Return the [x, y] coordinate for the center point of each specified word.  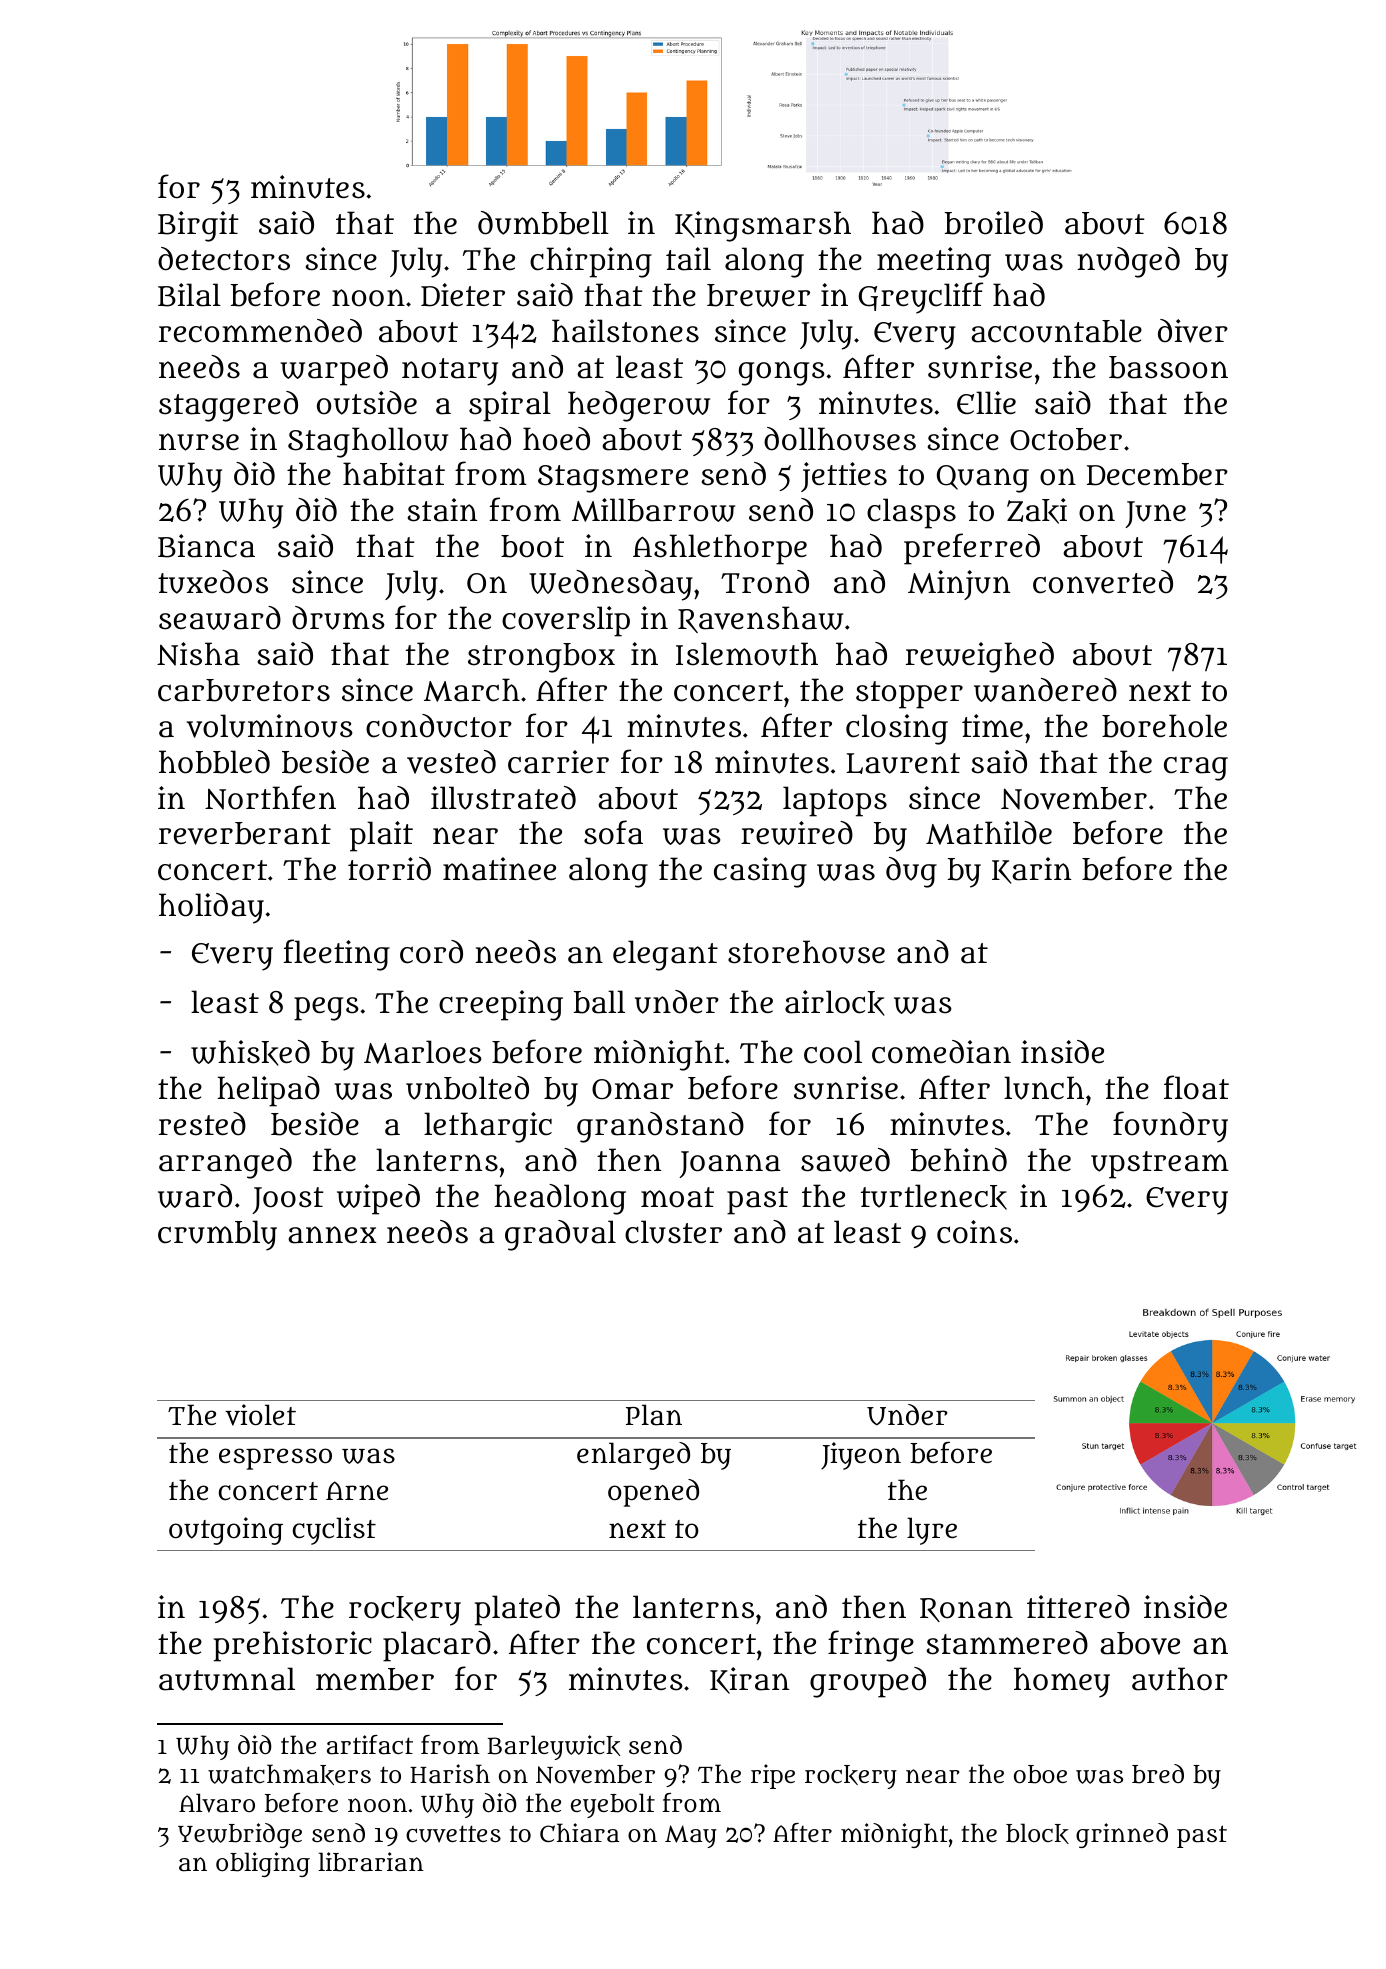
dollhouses [840, 439]
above [1140, 1643]
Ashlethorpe [720, 549]
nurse [199, 442]
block [1037, 1833]
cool [833, 1052]
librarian [371, 1862]
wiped [378, 1199]
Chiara [579, 1833]
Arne [357, 1490]
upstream [1160, 1165]
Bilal [189, 295]
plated [517, 1610]
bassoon [1168, 367]
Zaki [1037, 511]
